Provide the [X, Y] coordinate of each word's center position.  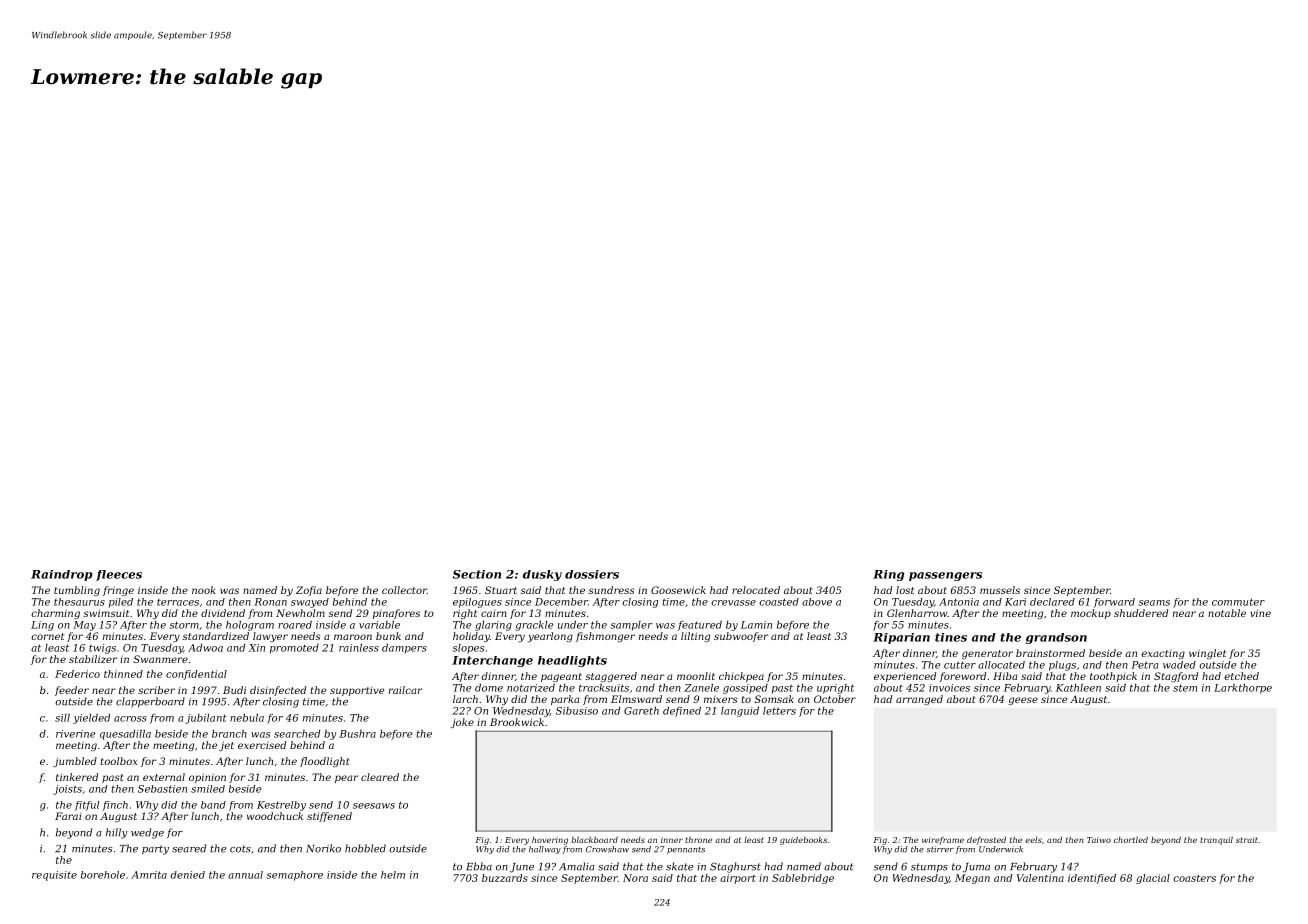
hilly [116, 833]
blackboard [594, 840]
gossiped [745, 689]
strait [1247, 840]
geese [1023, 701]
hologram [250, 626]
